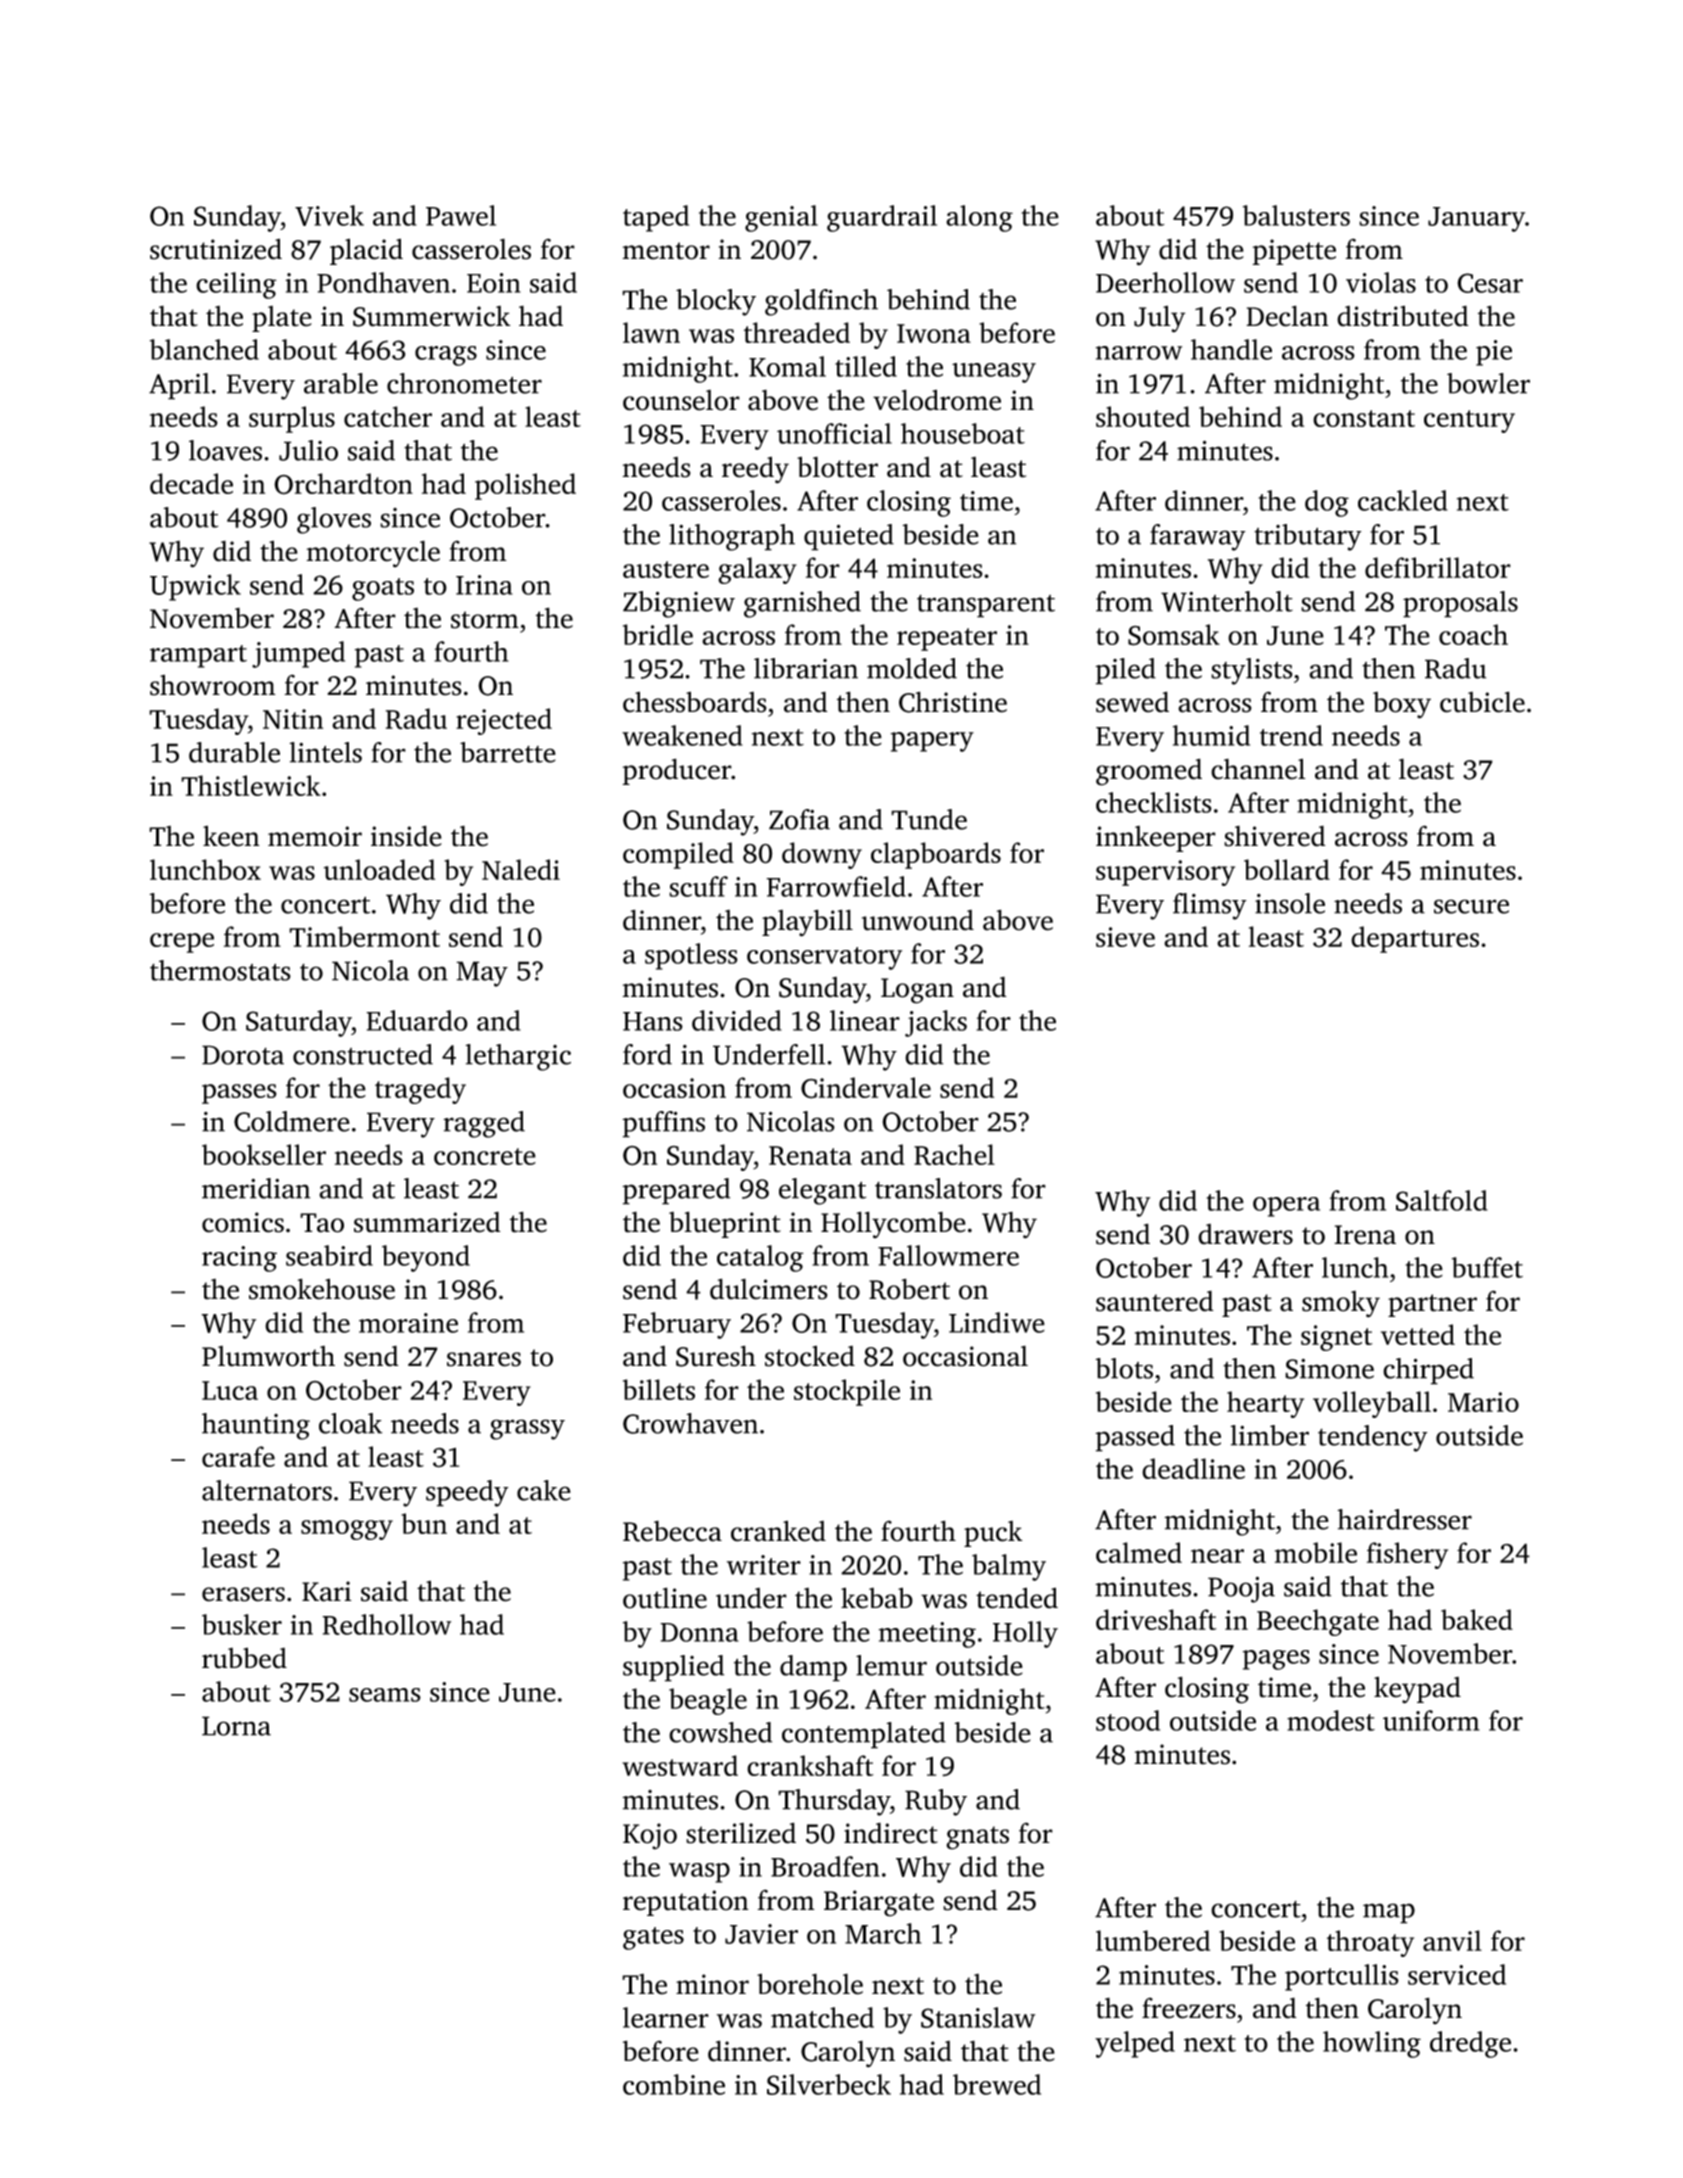  Describe the element at coordinates (997, 2084) in the page. I see `brewed` at that location.
